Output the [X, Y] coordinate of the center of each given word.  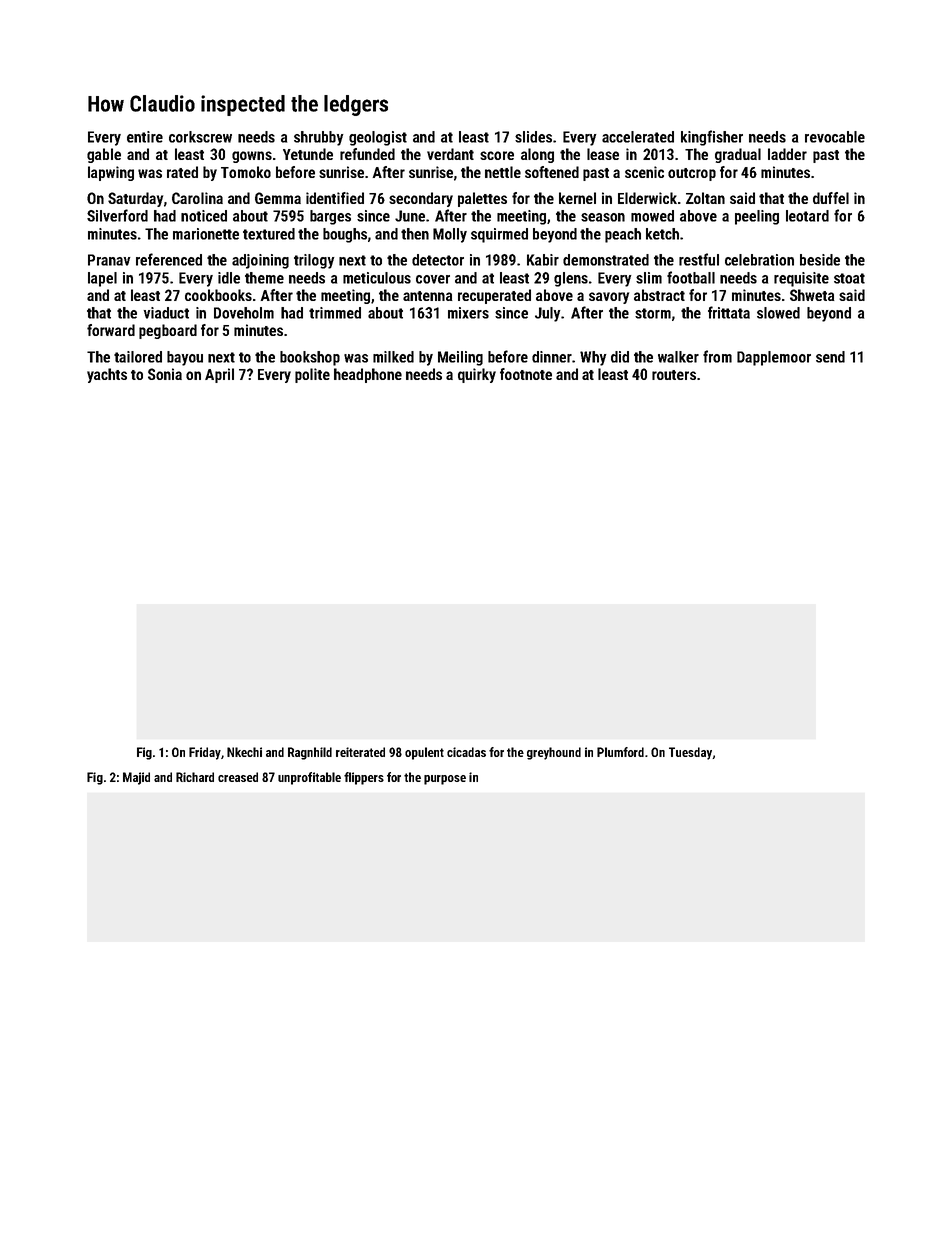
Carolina [197, 198]
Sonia [165, 374]
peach [623, 235]
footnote [526, 374]
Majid [136, 778]
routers [674, 375]
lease [603, 154]
